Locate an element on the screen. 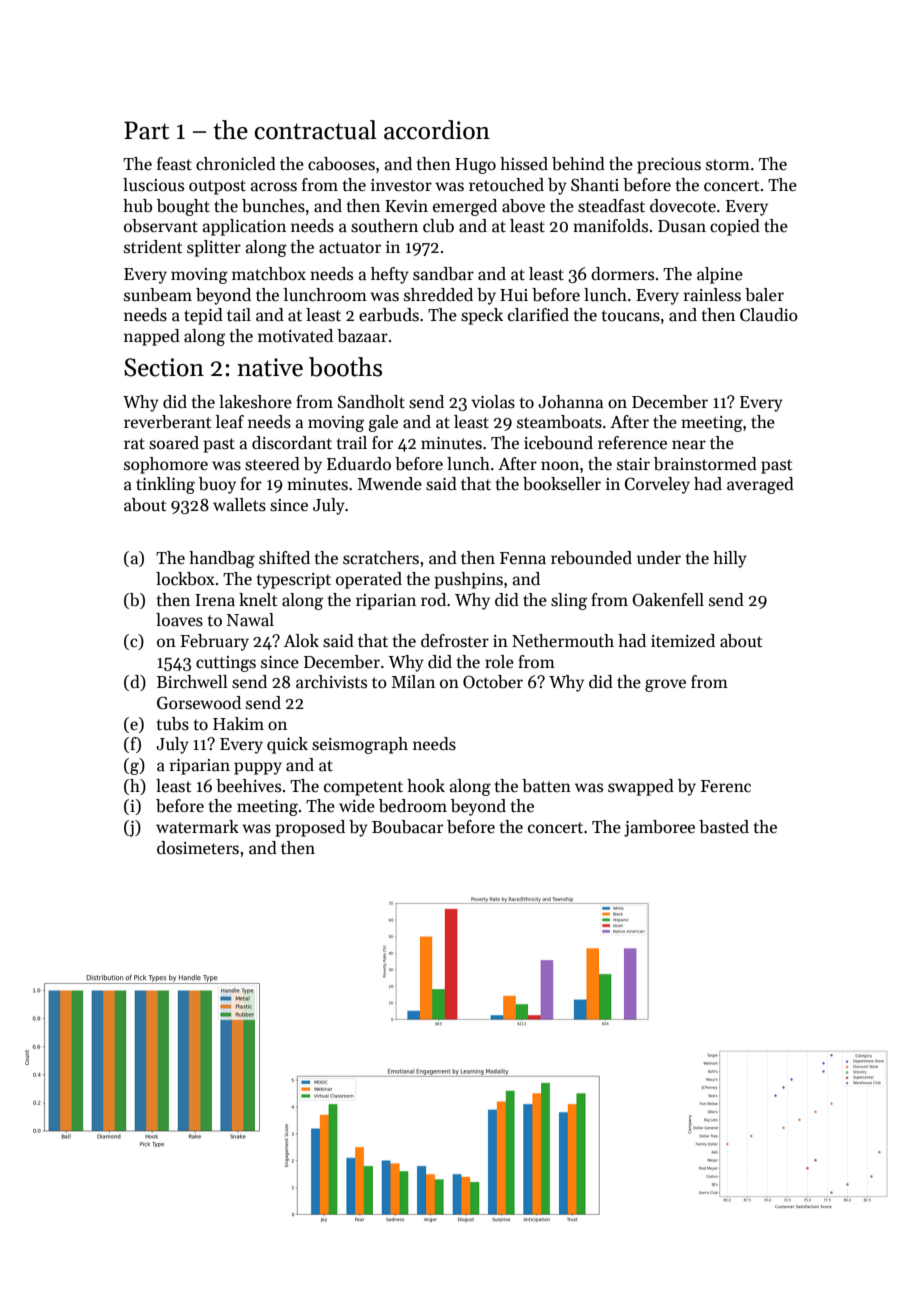 This screenshot has height=1311, width=924. Birchwell is located at coordinates (192, 681).
